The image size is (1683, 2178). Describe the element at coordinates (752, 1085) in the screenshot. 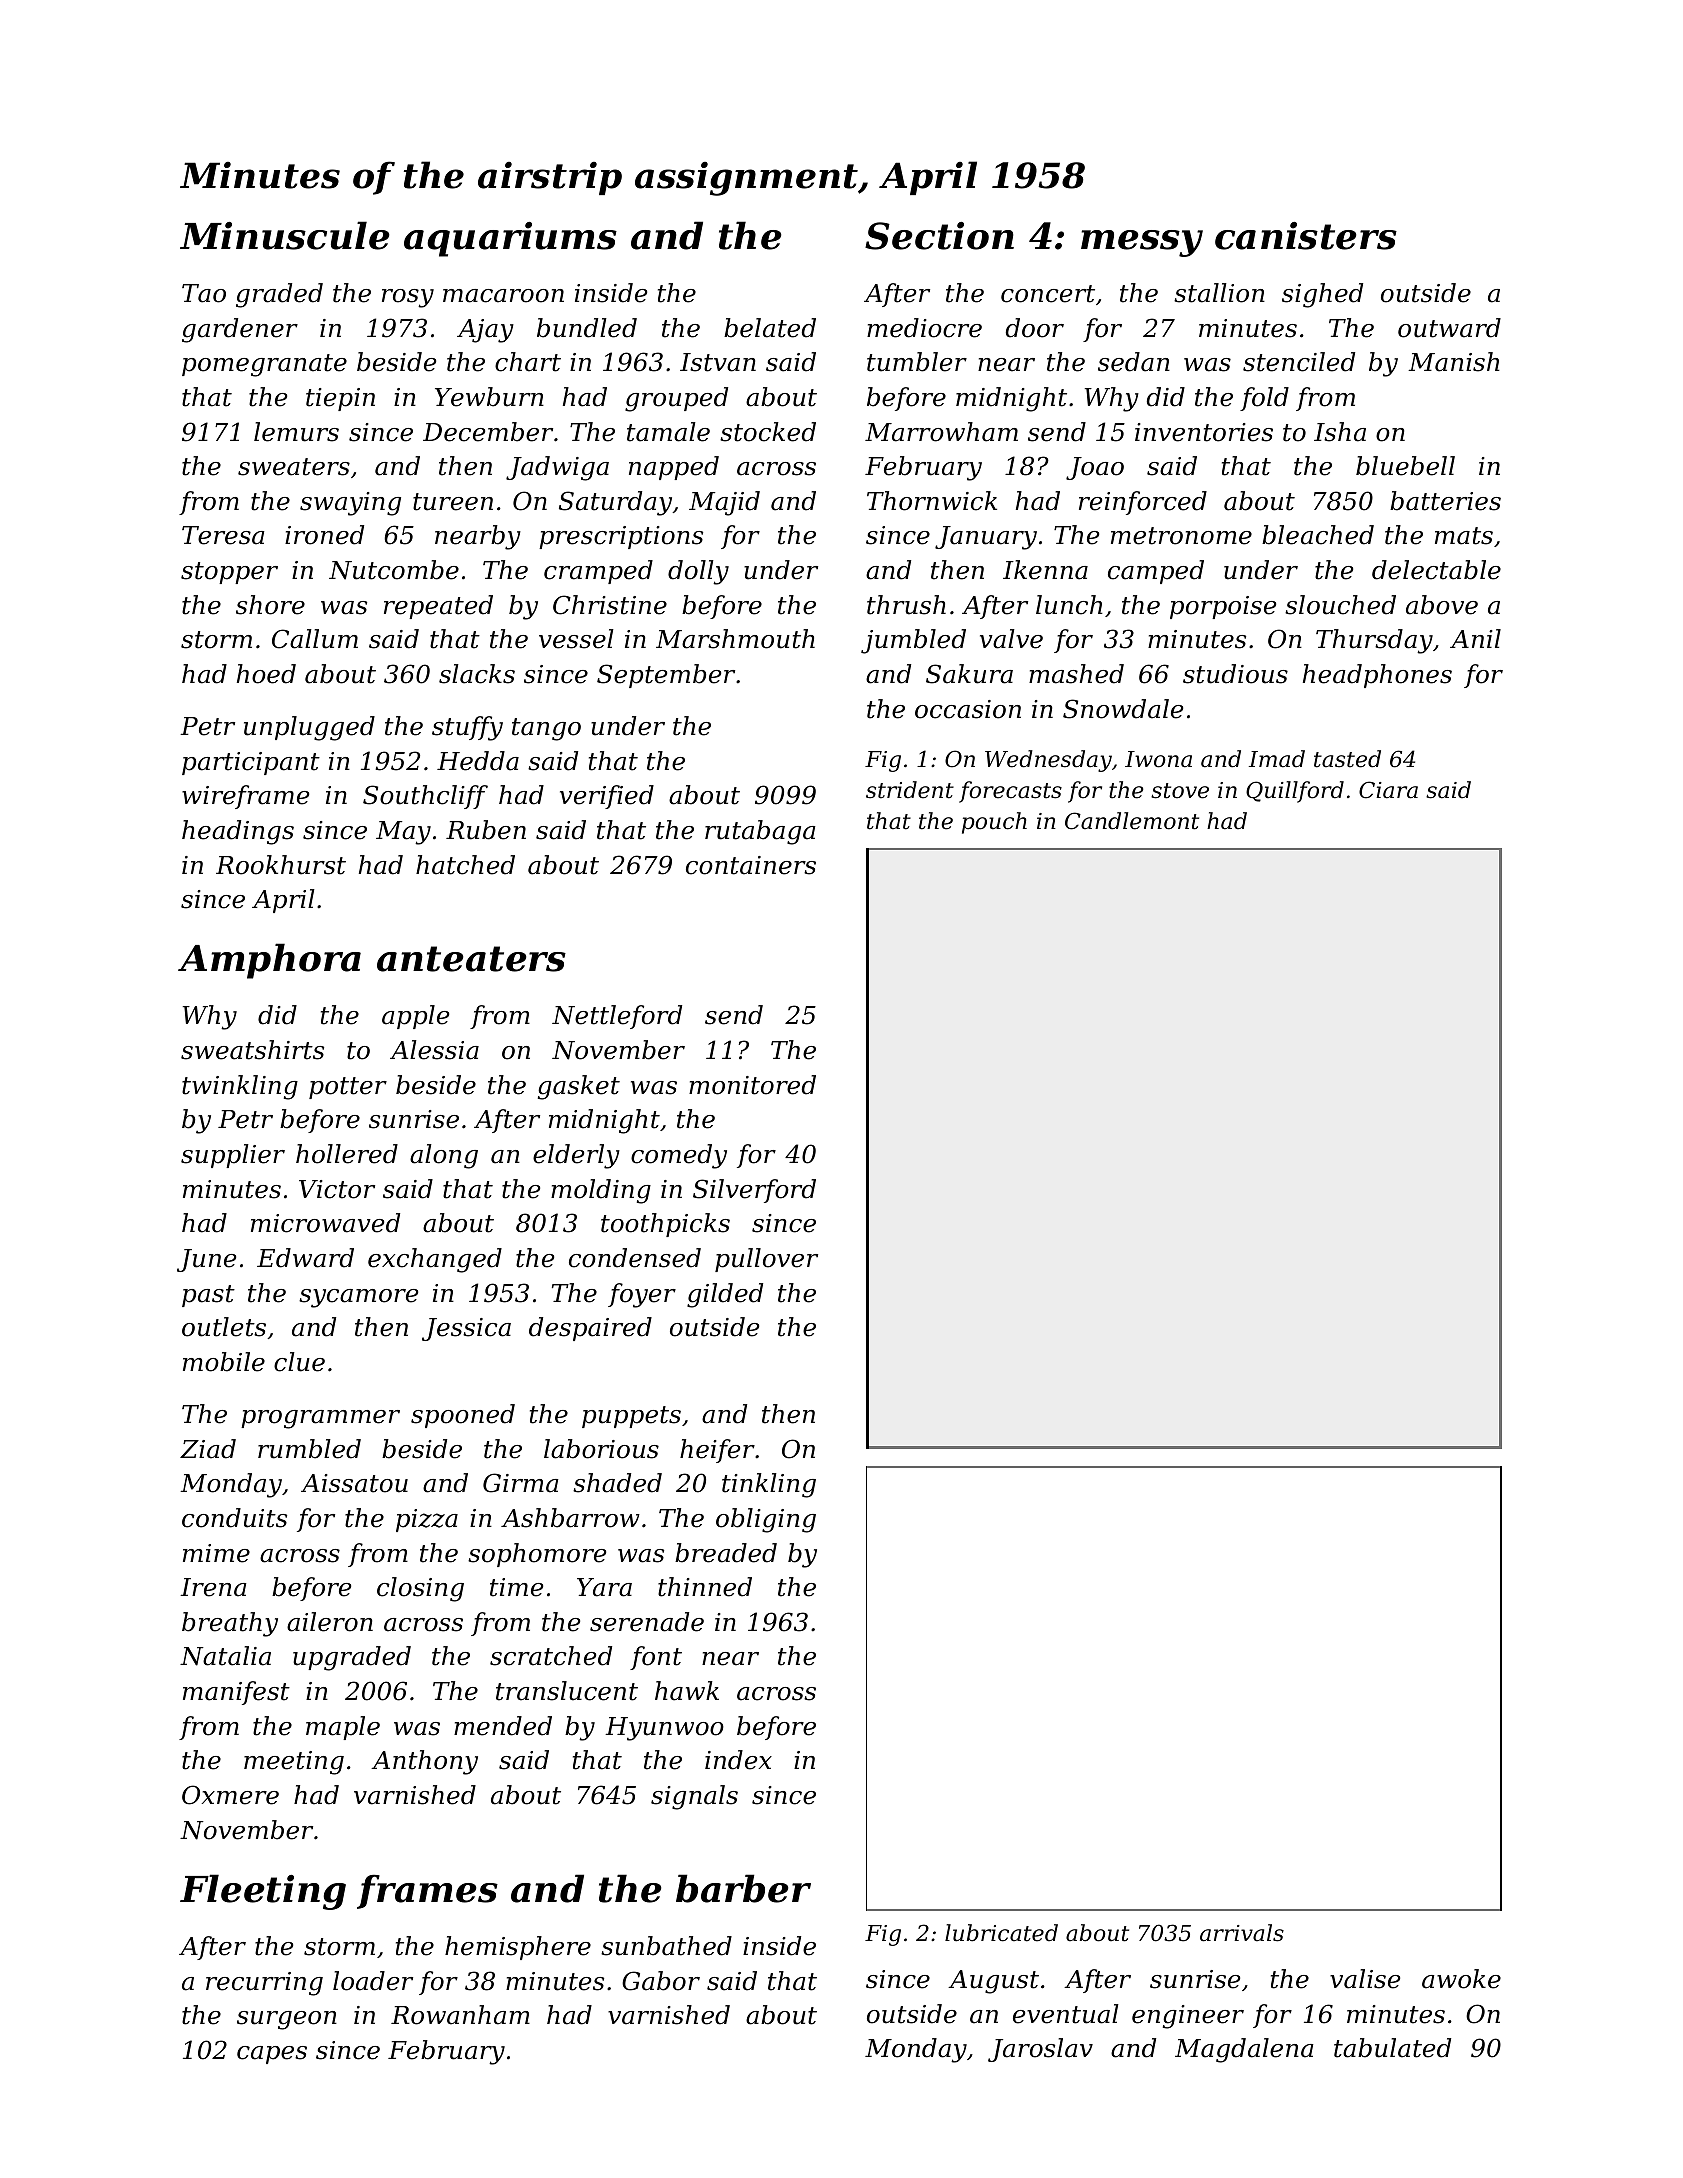

I see `monitored` at that location.
